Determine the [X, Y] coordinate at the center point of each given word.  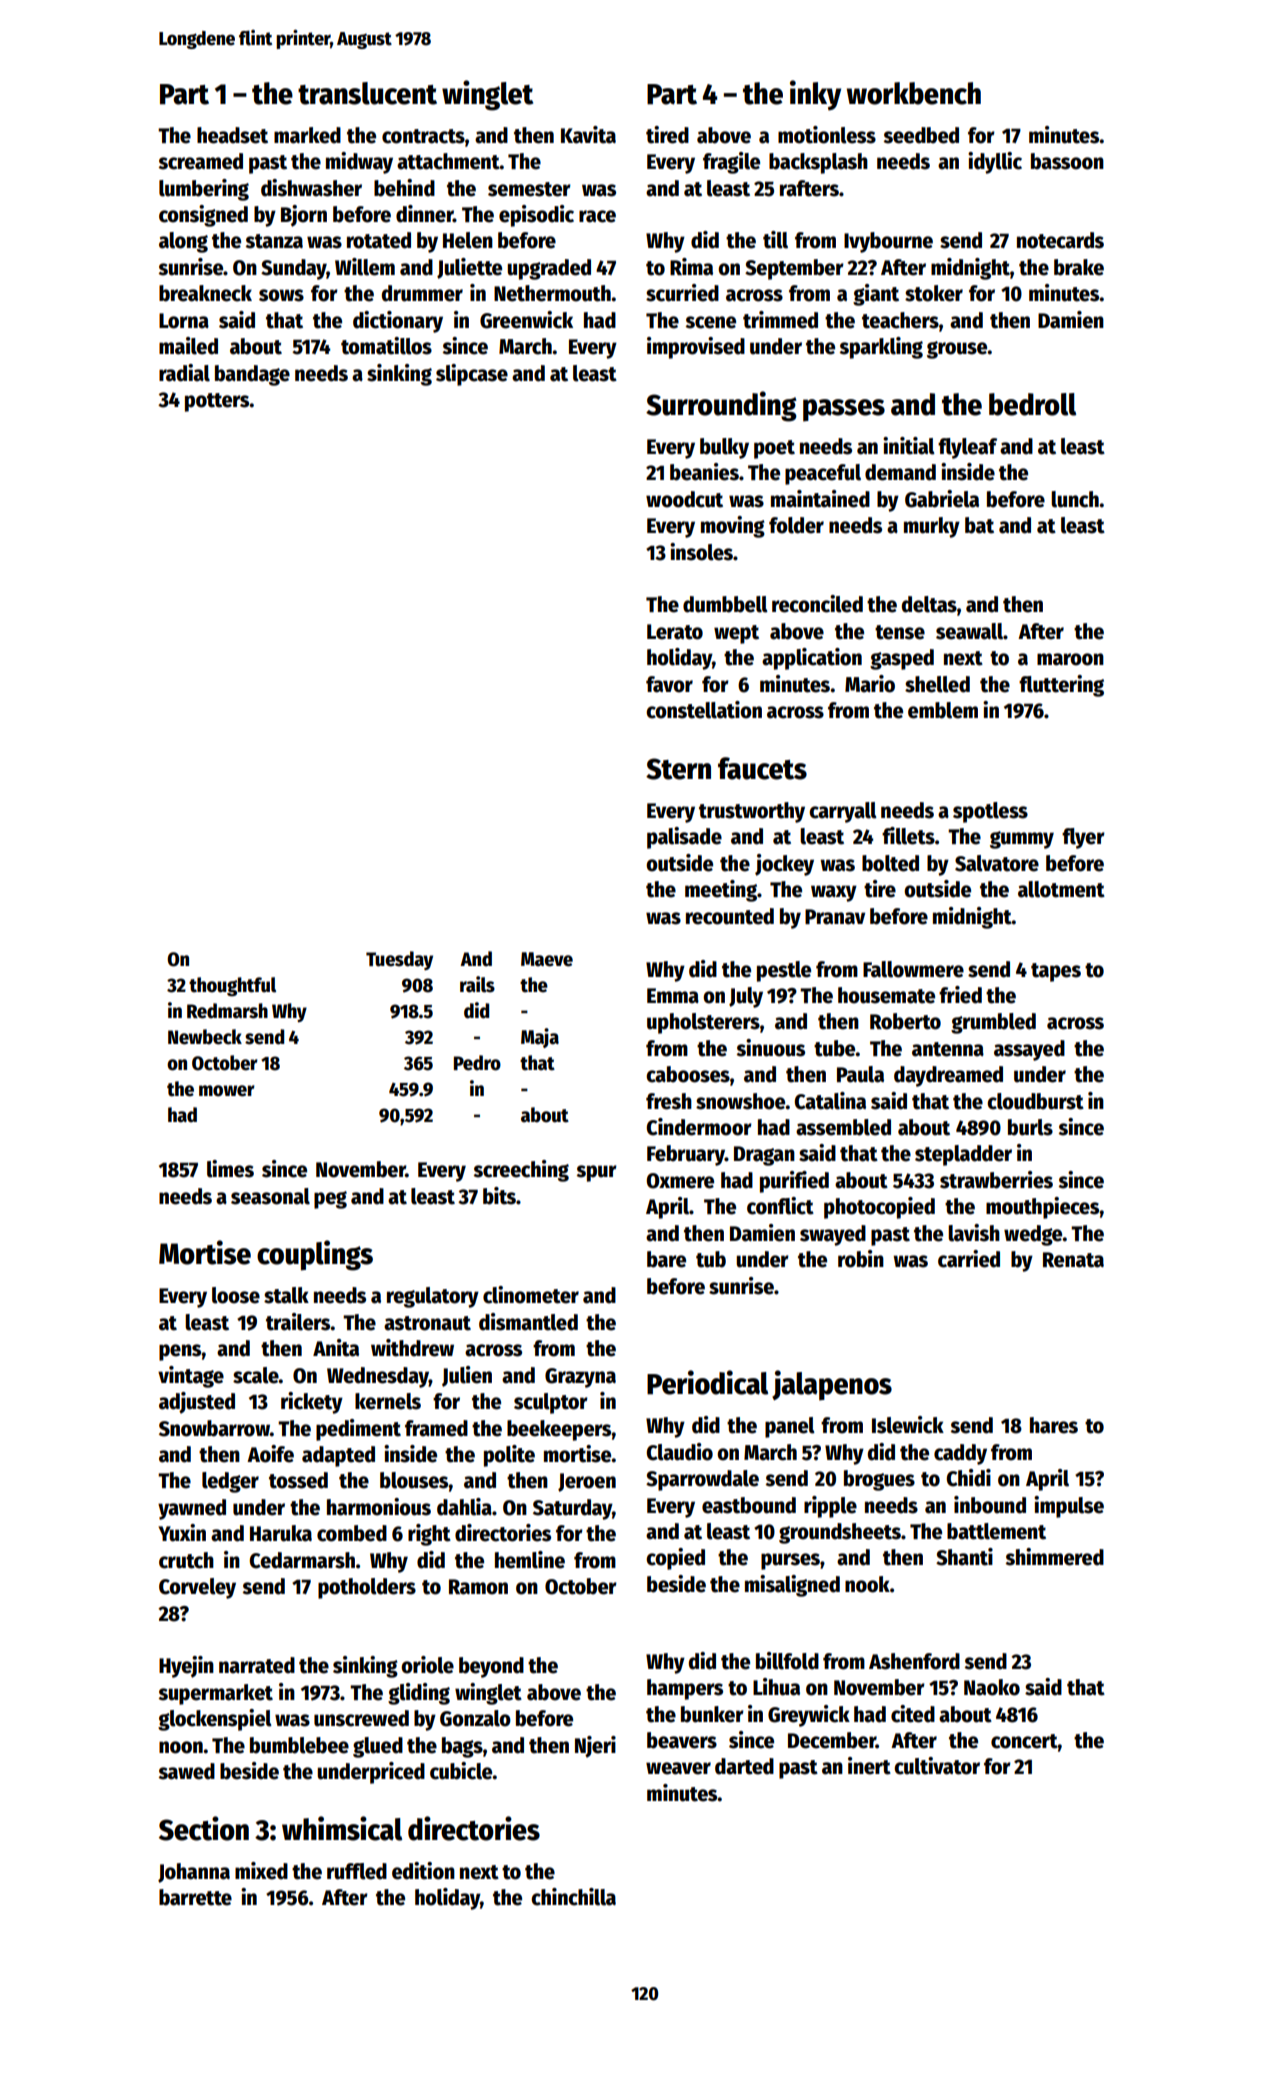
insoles [701, 552]
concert [1024, 1741]
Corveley [197, 1588]
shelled [937, 684]
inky [815, 95]
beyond [491, 1667]
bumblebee [299, 1745]
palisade [684, 838]
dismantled [528, 1322]
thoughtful [232, 987]
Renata [1073, 1260]
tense [900, 632]
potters [217, 402]
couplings [315, 1255]
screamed [200, 161]
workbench [914, 93]
